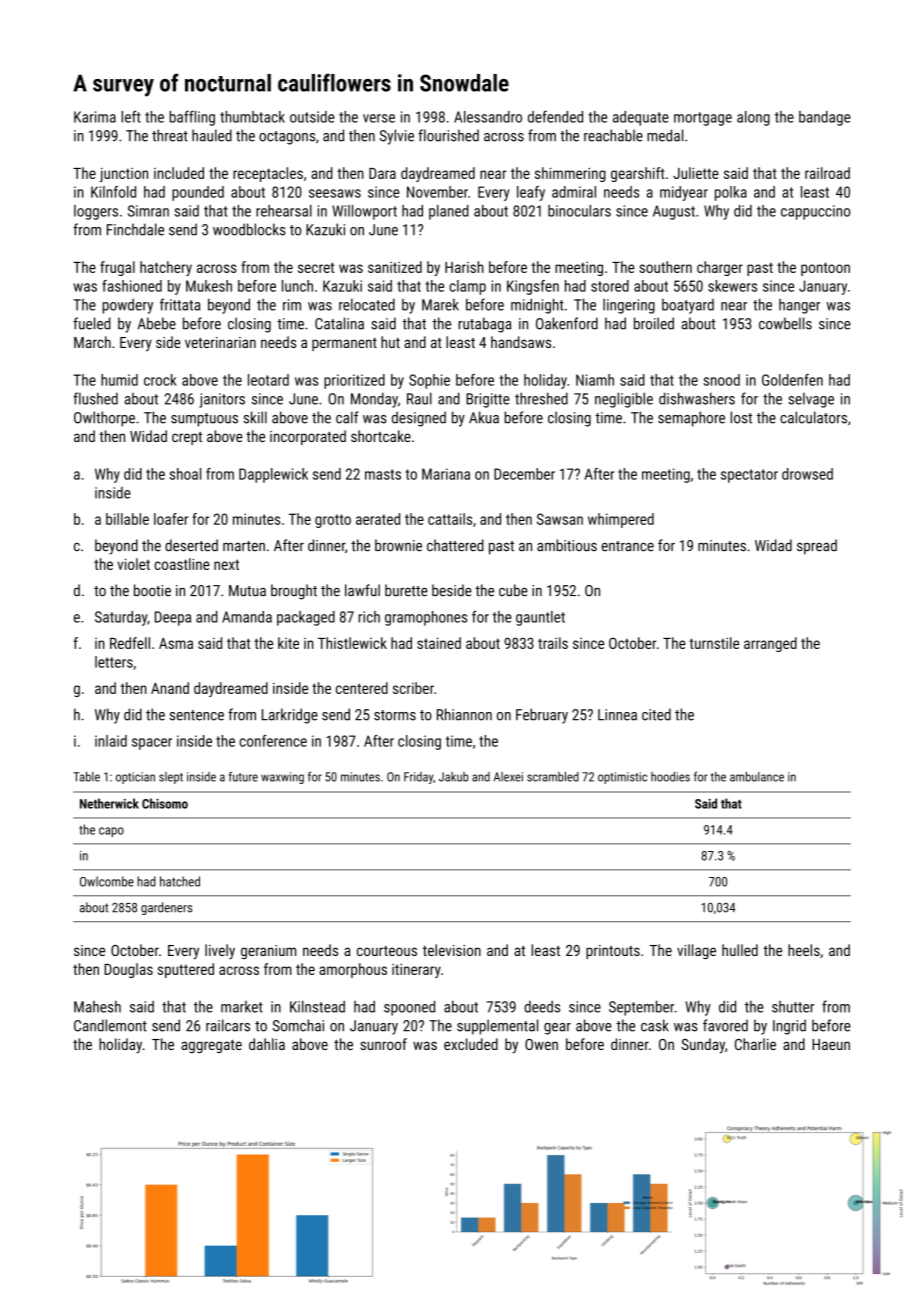 The width and height of the document is (924, 1308). I want to click on flourished, so click(448, 135).
